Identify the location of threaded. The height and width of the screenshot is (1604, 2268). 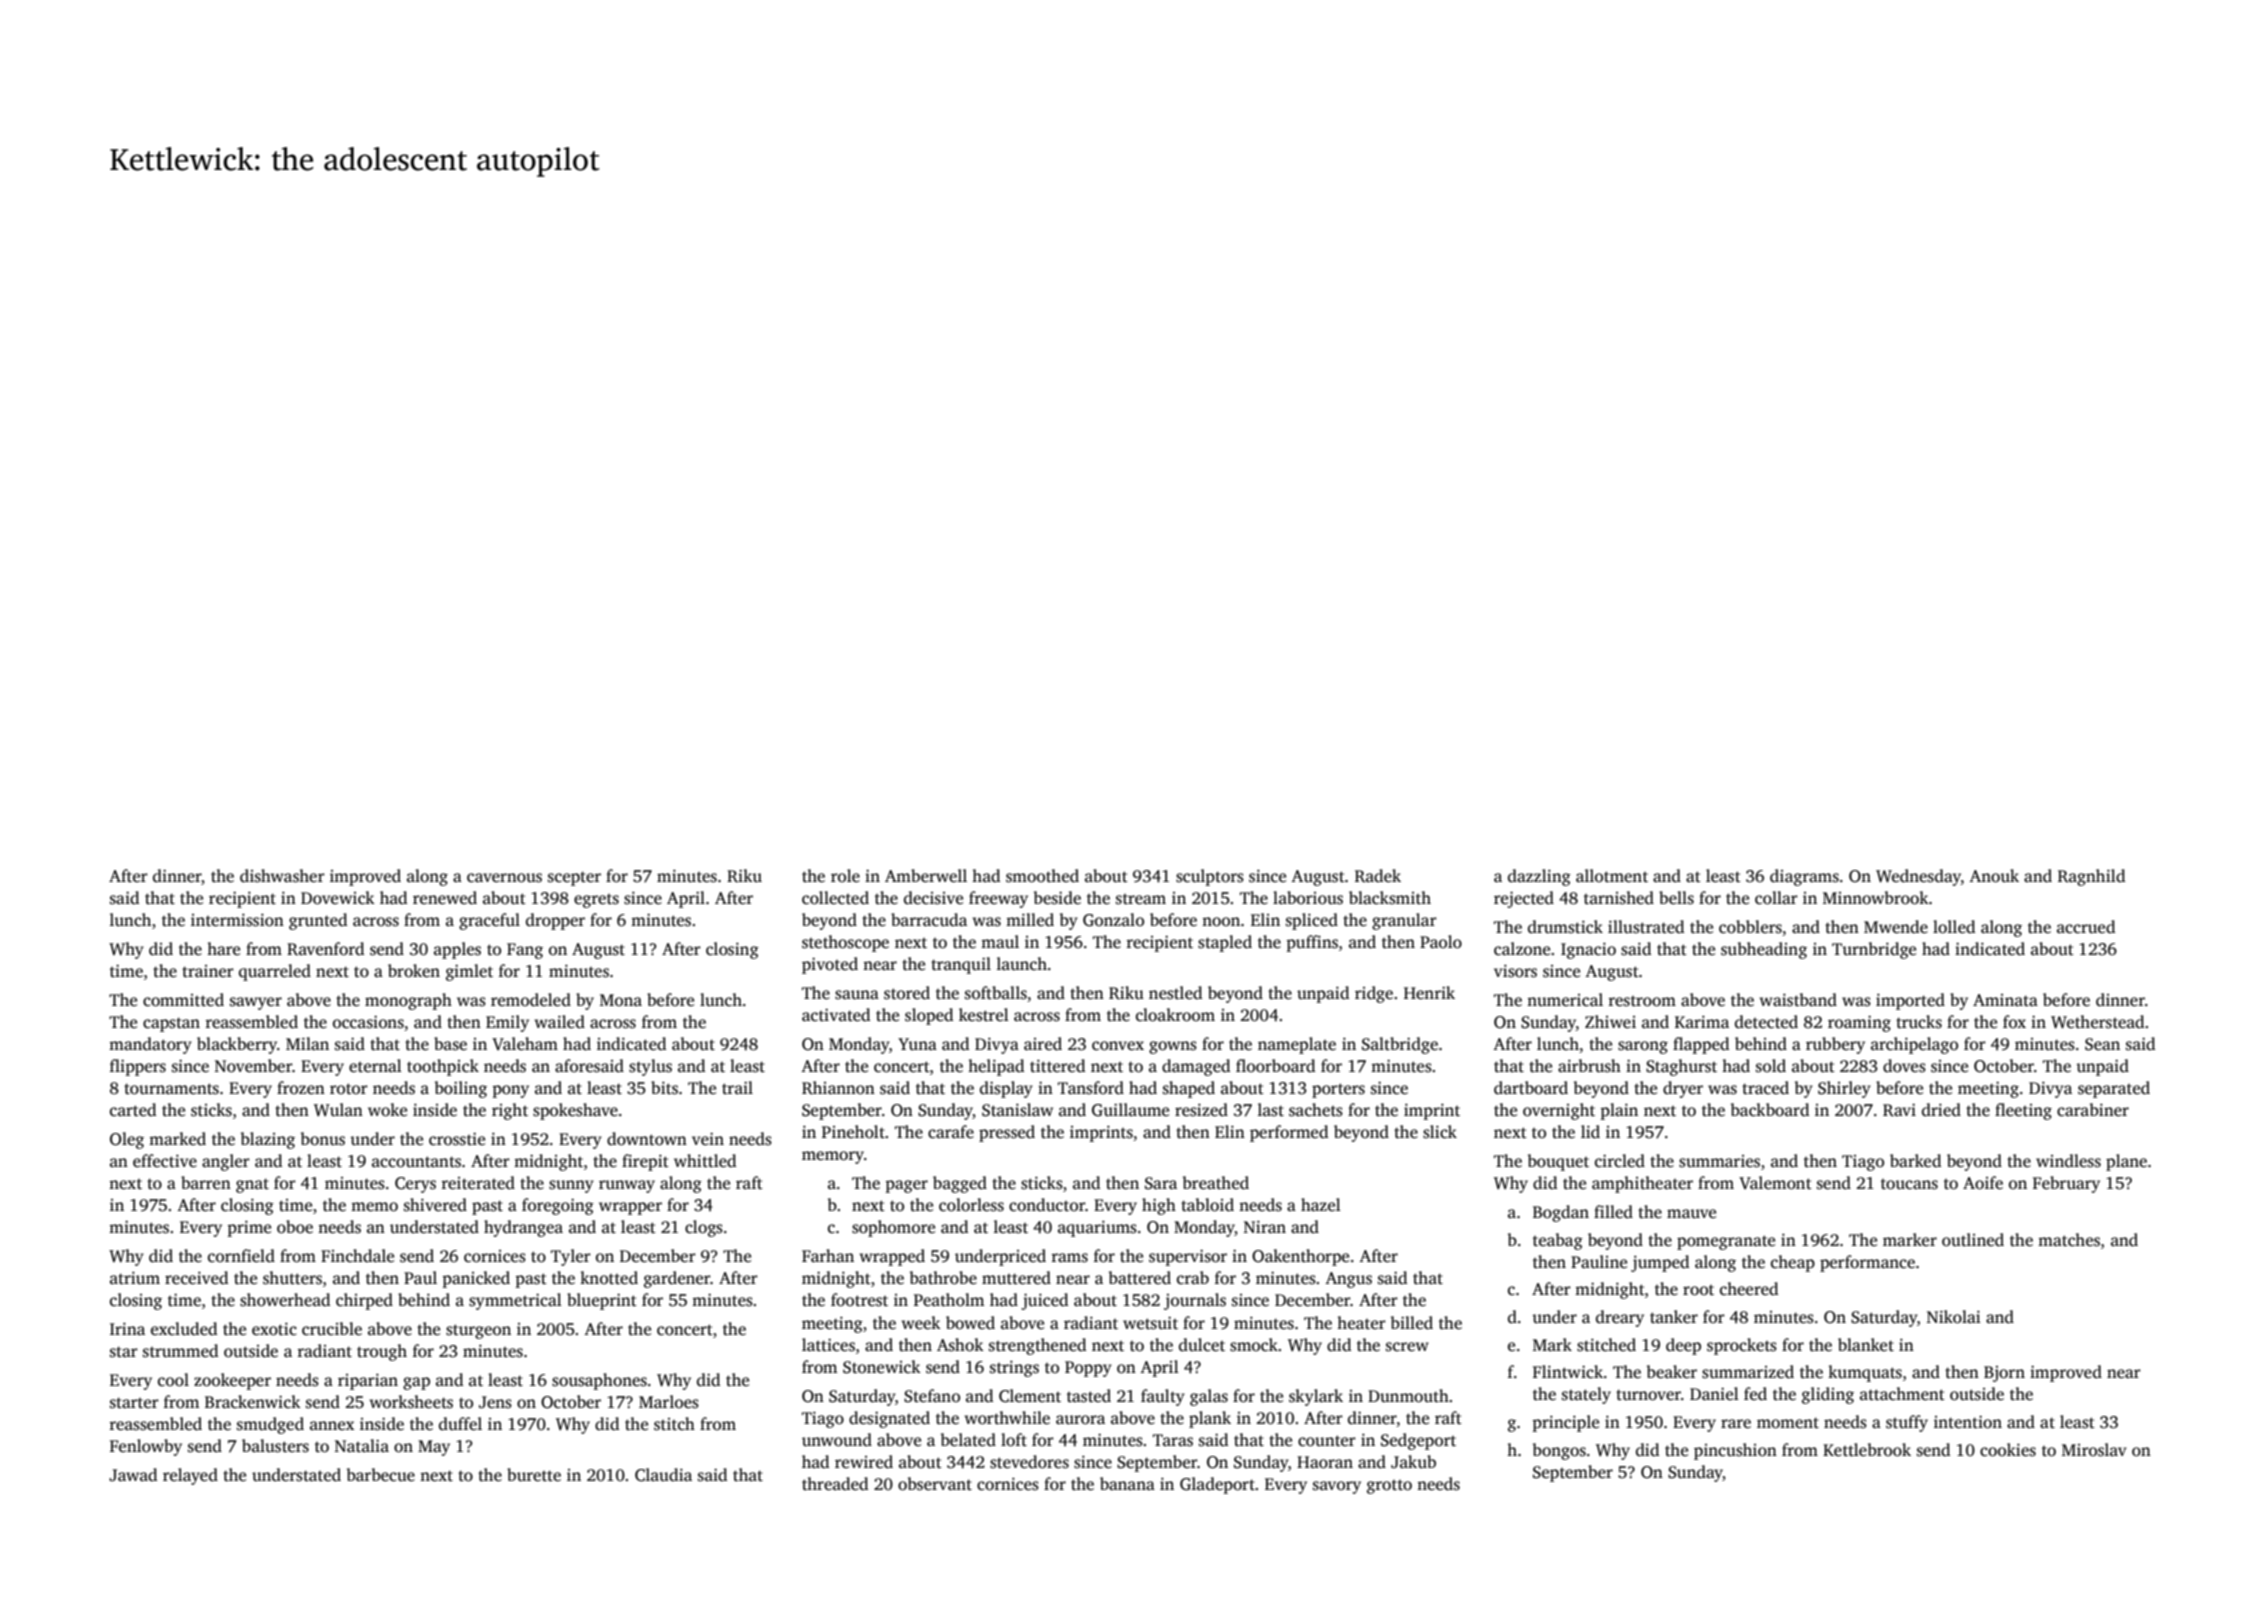
(835, 1484).
